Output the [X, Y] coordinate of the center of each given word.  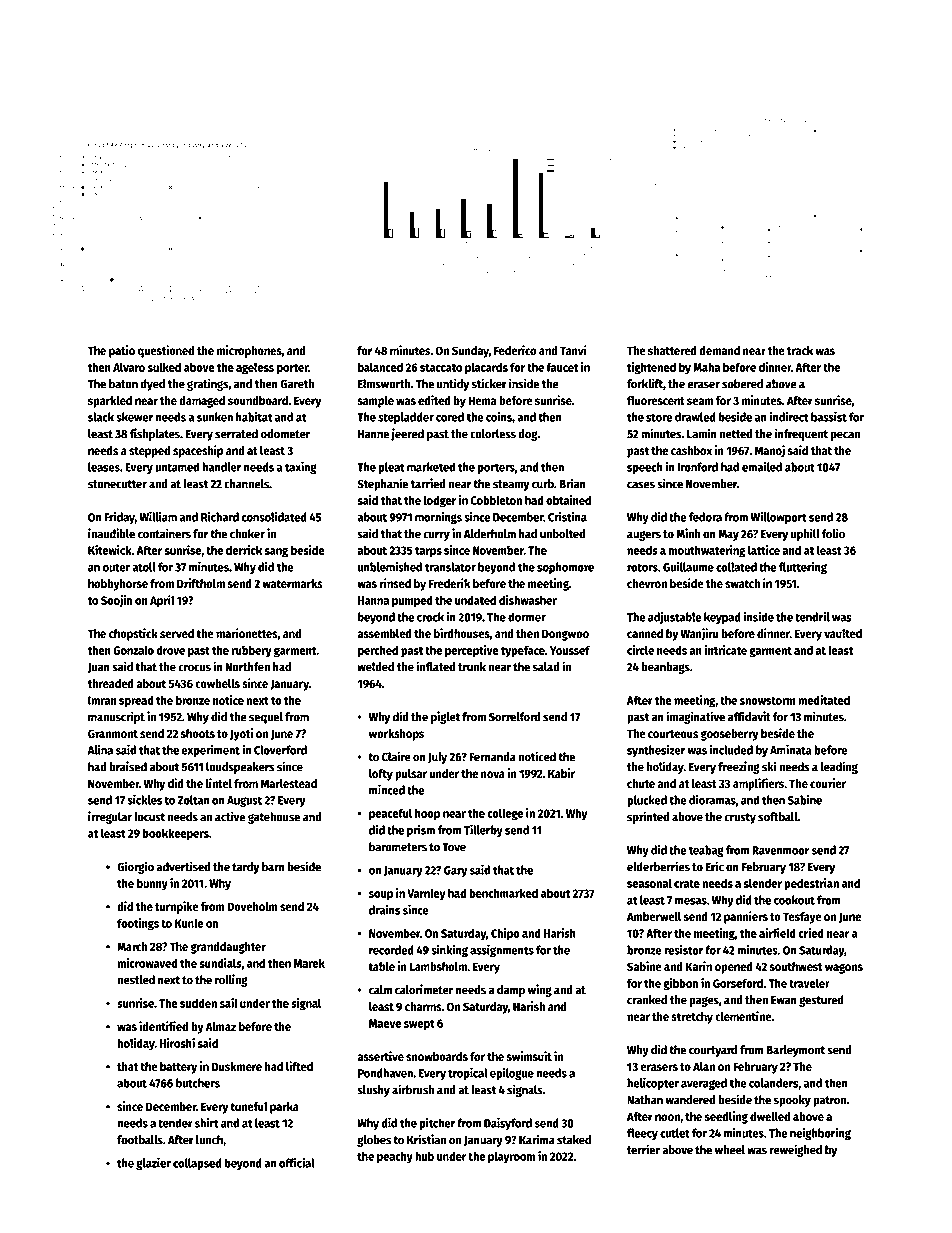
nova [493, 774]
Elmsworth [384, 384]
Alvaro [129, 367]
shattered [672, 350]
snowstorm [767, 701]
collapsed [197, 1164]
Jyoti [241, 734]
